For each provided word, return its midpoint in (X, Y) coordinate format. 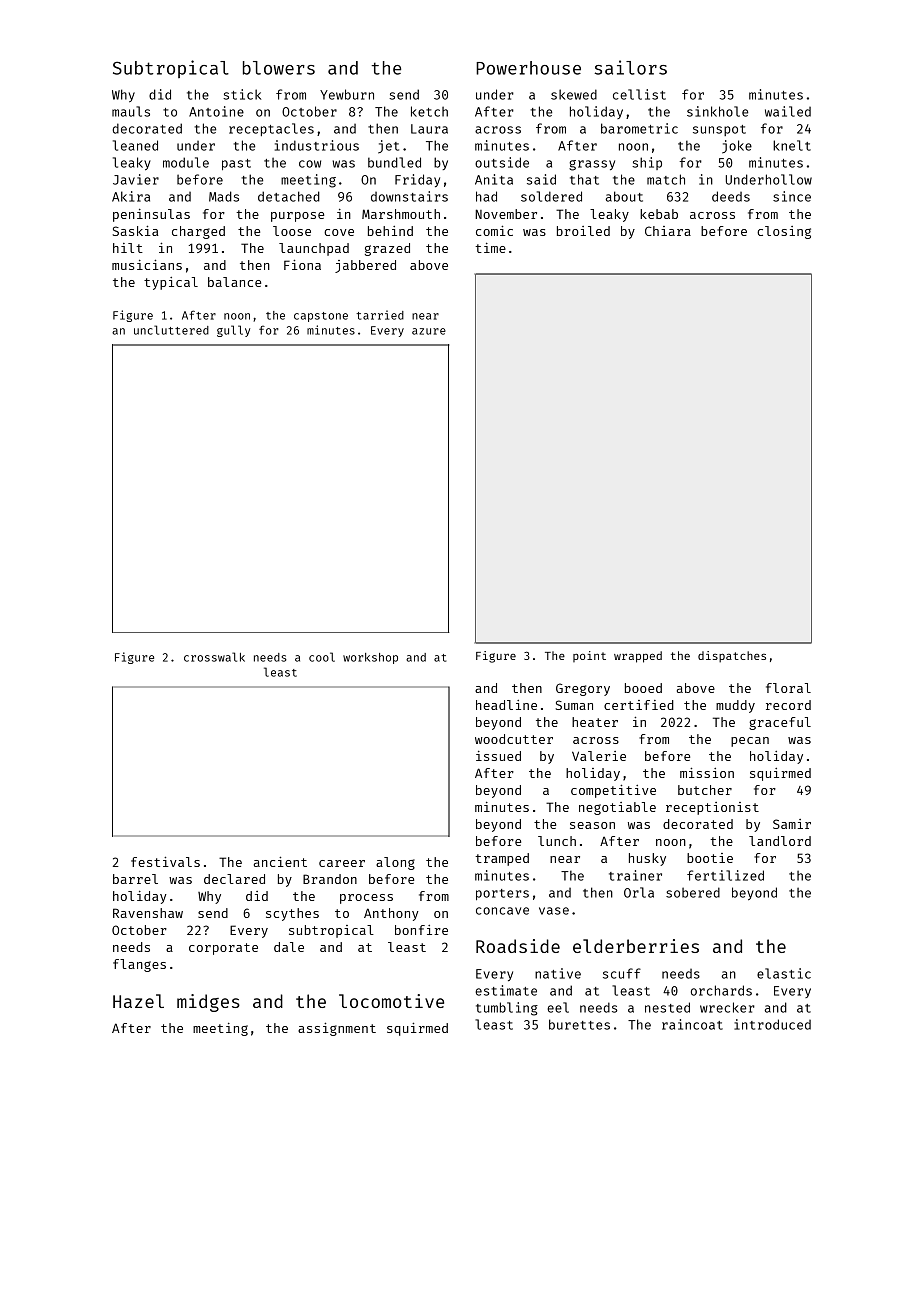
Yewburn (347, 94)
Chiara (668, 231)
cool (322, 657)
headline (506, 705)
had (486, 196)
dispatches (732, 657)
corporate (223, 949)
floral (788, 688)
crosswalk (214, 657)
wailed (788, 111)
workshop (370, 658)
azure (429, 331)
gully (233, 331)
